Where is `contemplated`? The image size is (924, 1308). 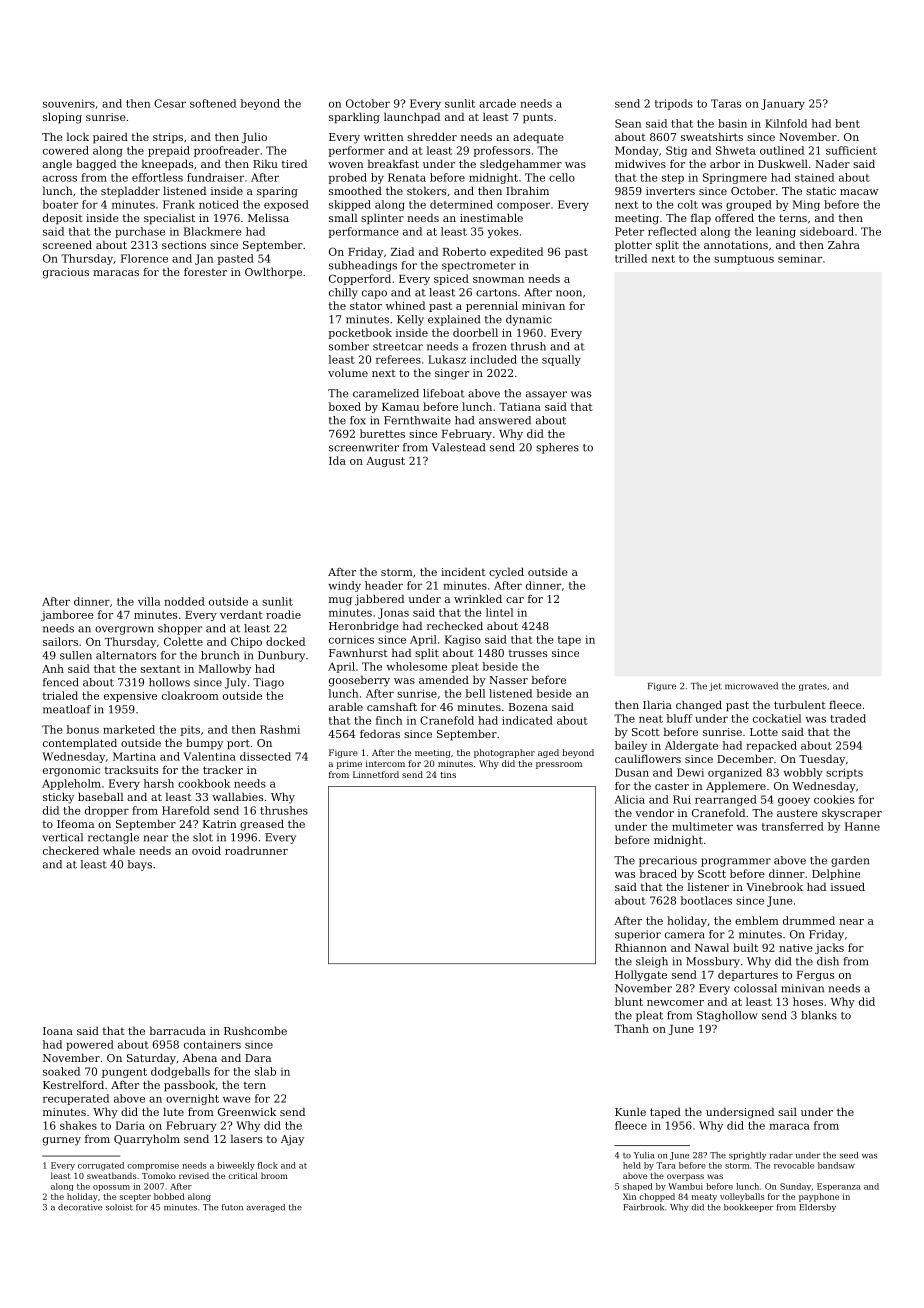 contemplated is located at coordinates (80, 744).
